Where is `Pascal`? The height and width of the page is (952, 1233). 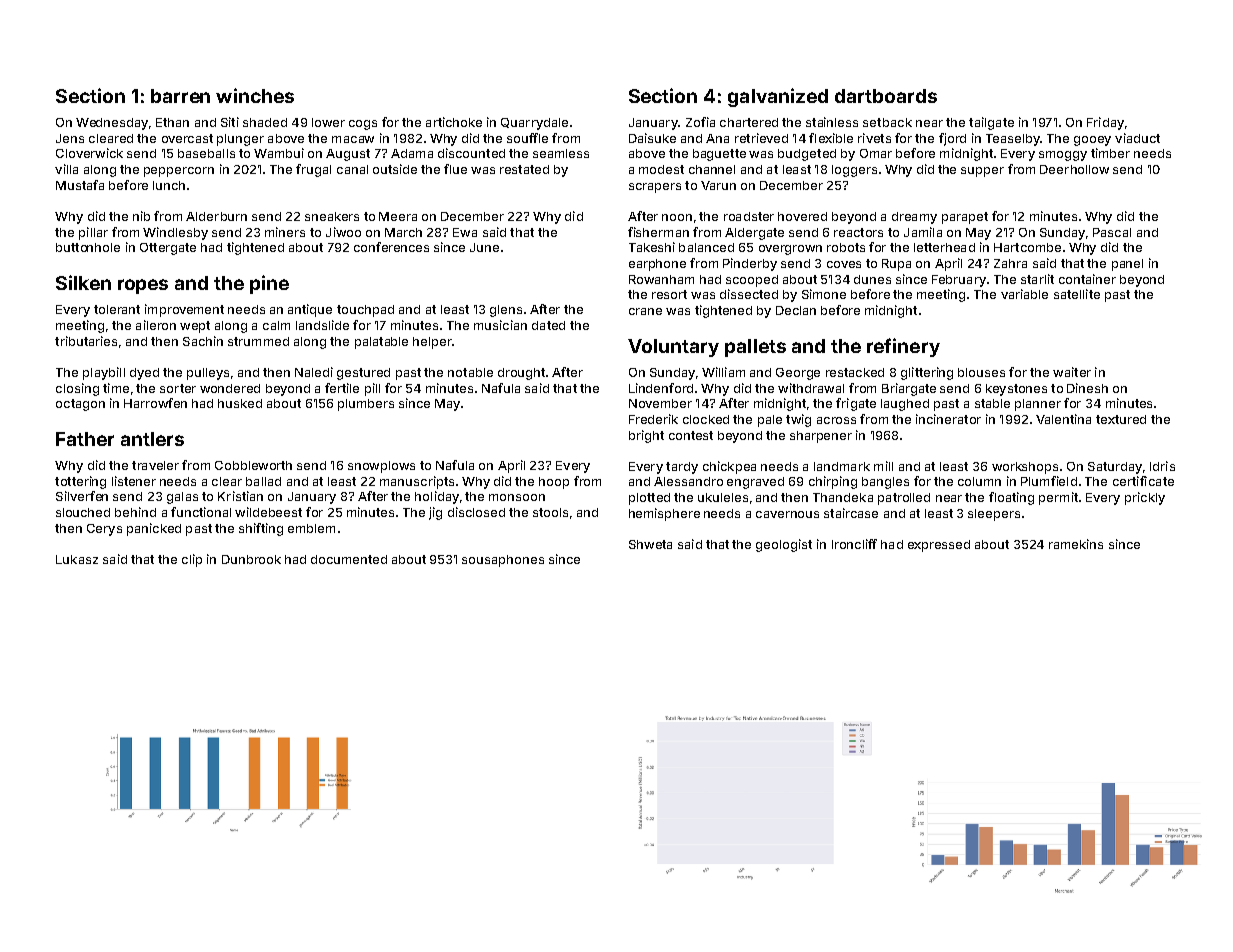
Pascal is located at coordinates (1112, 232).
